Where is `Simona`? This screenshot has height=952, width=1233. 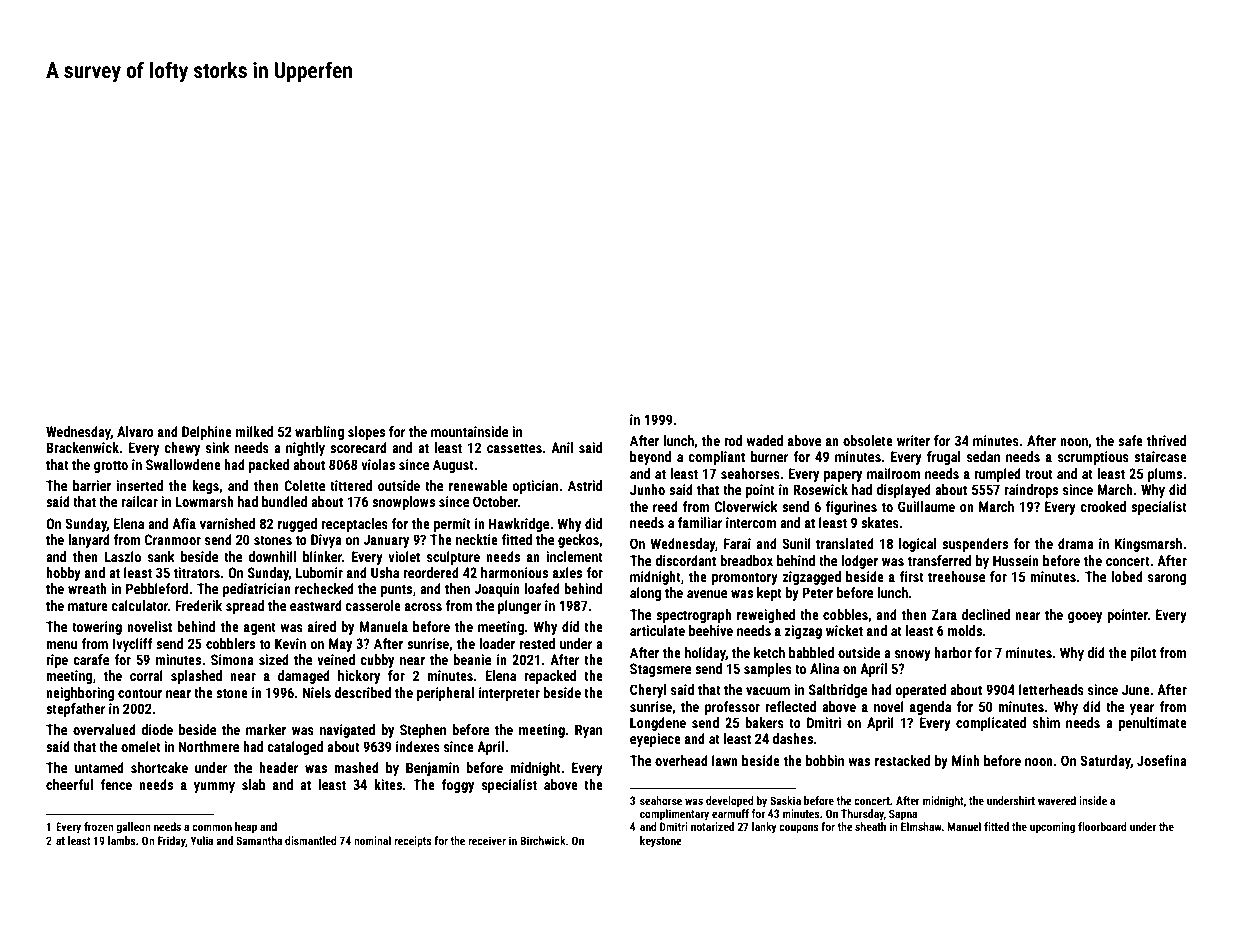 Simona is located at coordinates (232, 659).
